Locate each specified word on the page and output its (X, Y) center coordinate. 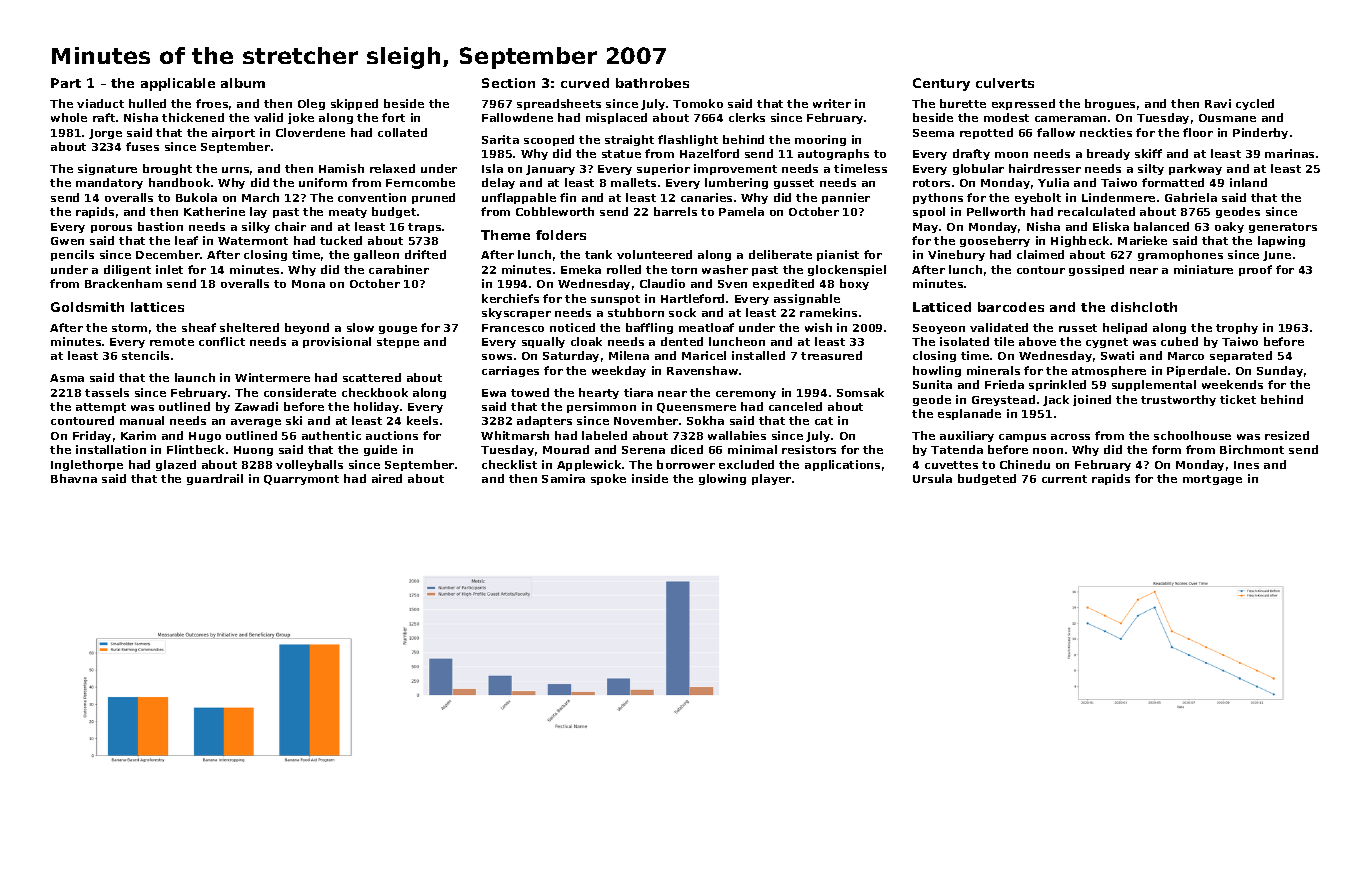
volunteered (654, 254)
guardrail (215, 479)
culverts (1005, 83)
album (243, 83)
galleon (376, 255)
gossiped (1096, 270)
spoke (608, 479)
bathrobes (652, 83)
